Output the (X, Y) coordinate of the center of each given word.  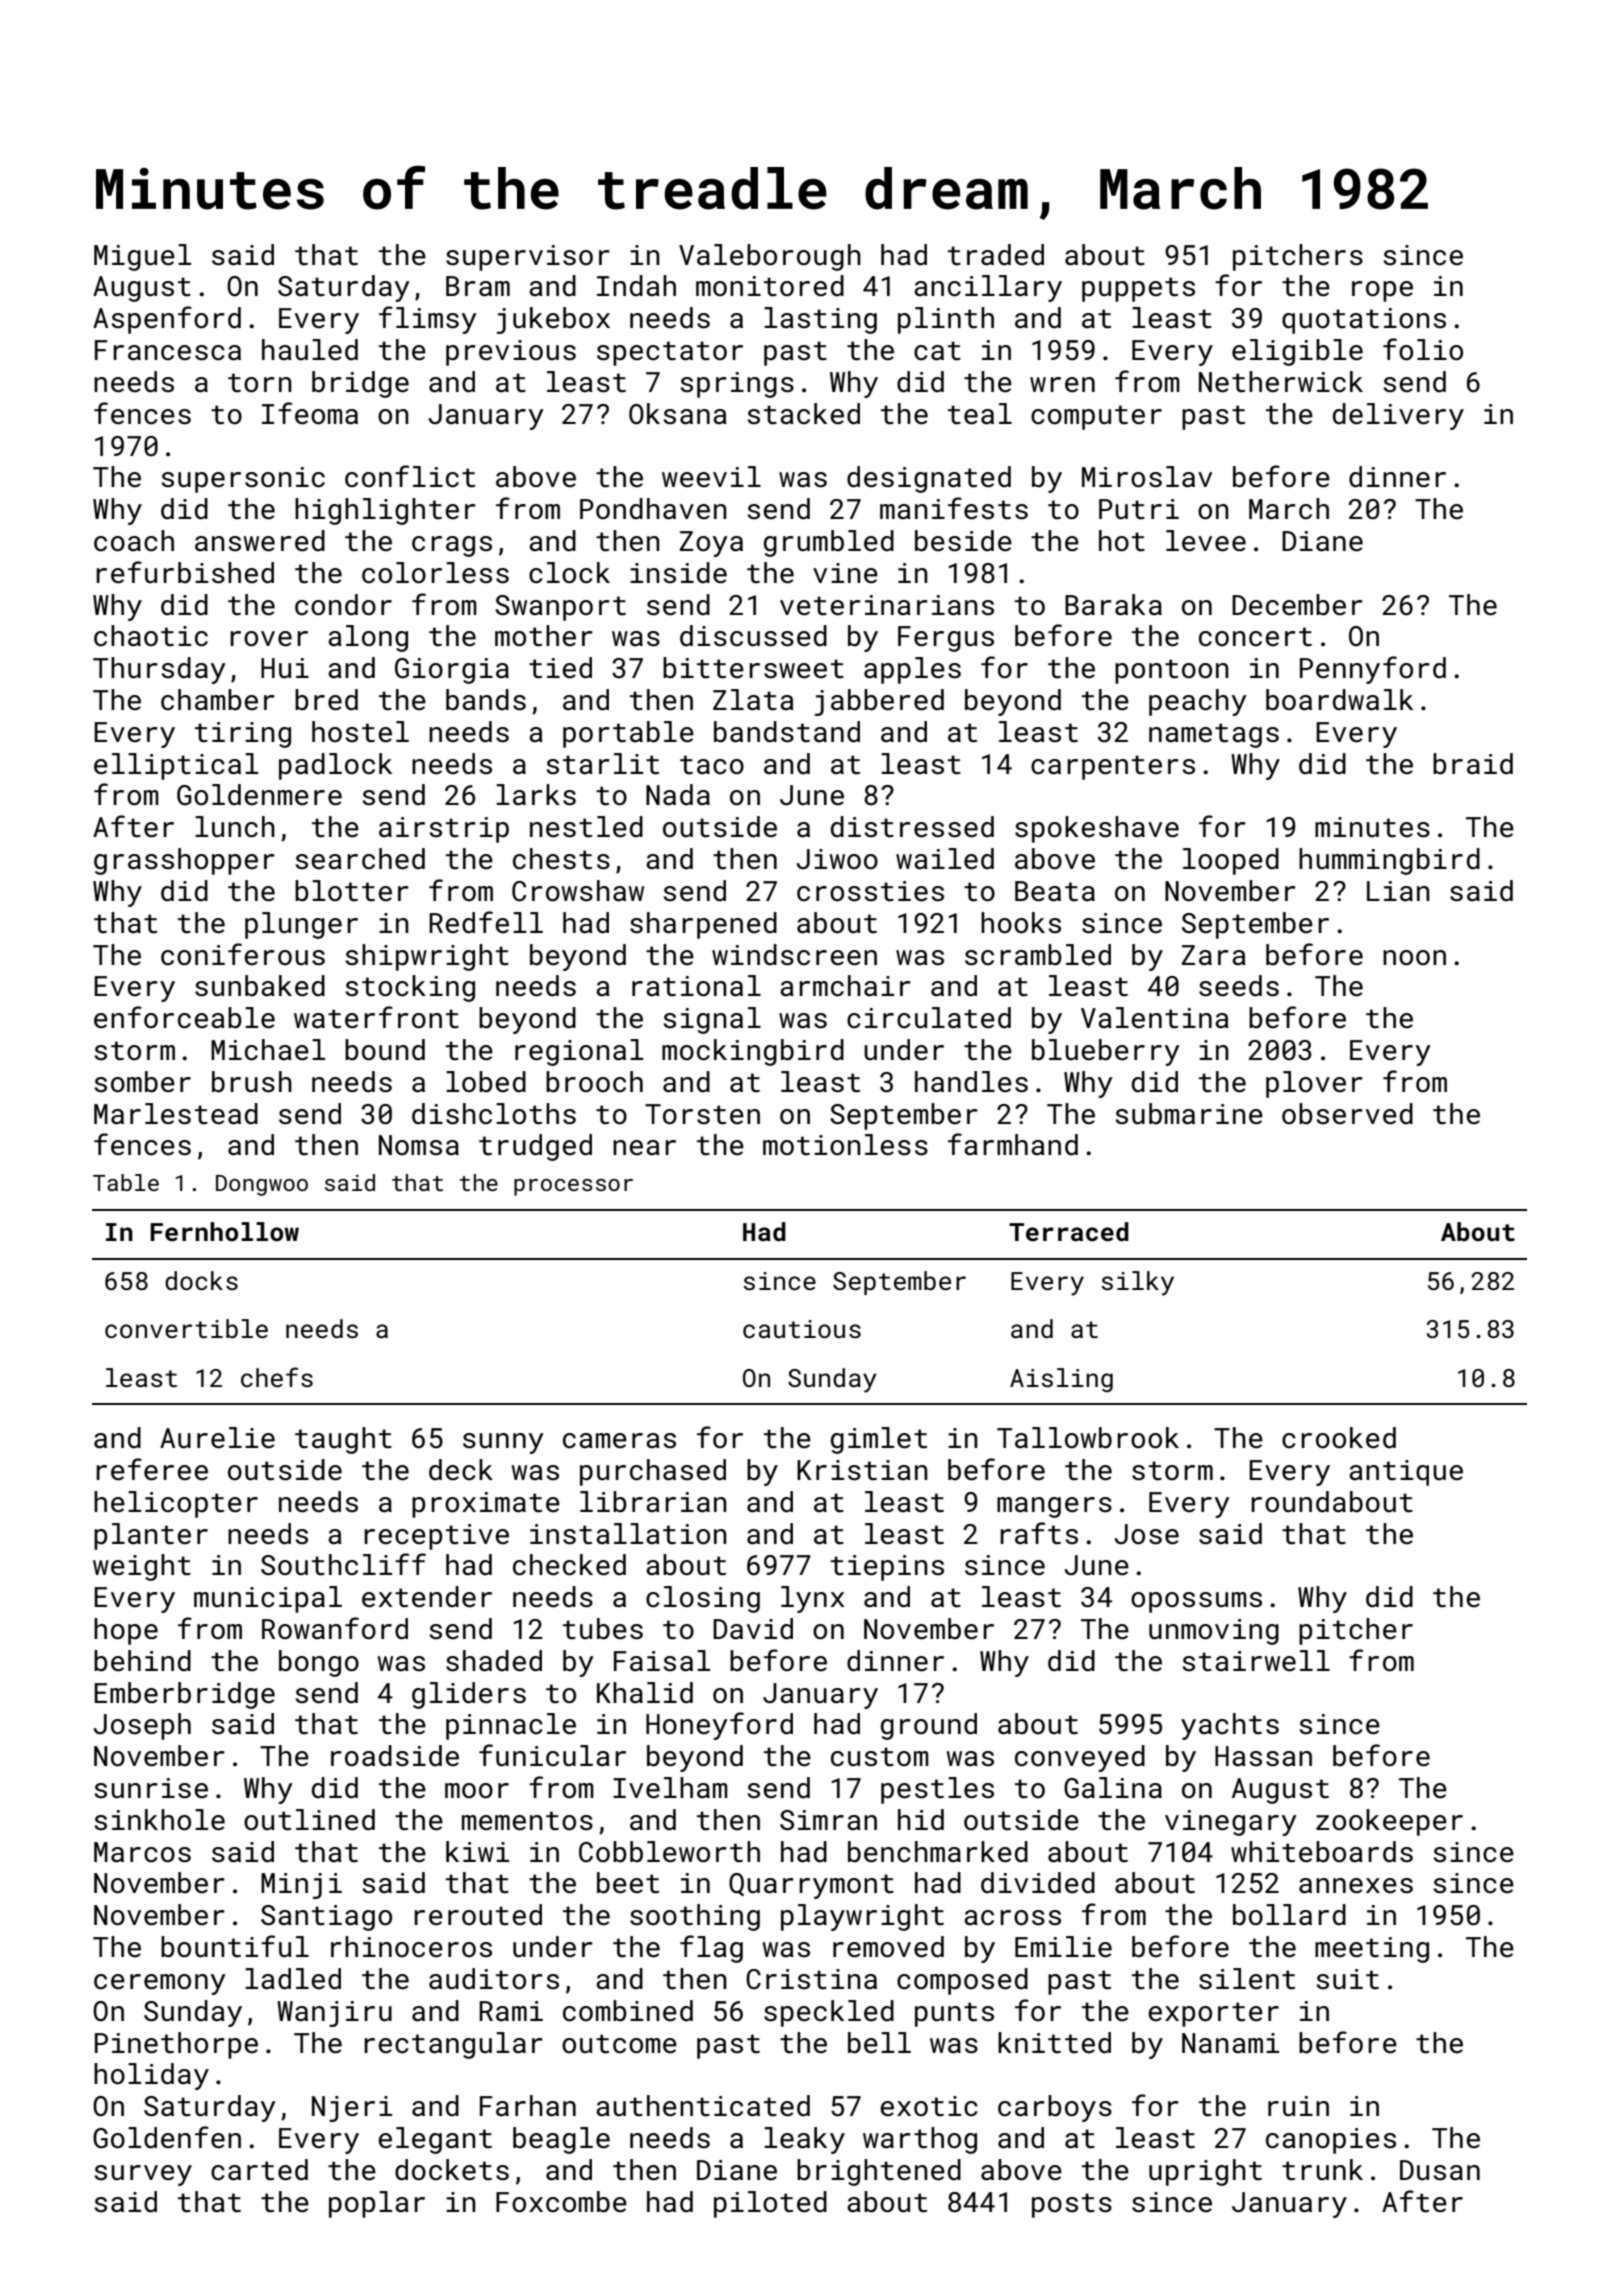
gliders (469, 1695)
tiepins (887, 1568)
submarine (1189, 1114)
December (1297, 605)
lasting (820, 320)
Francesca (168, 350)
